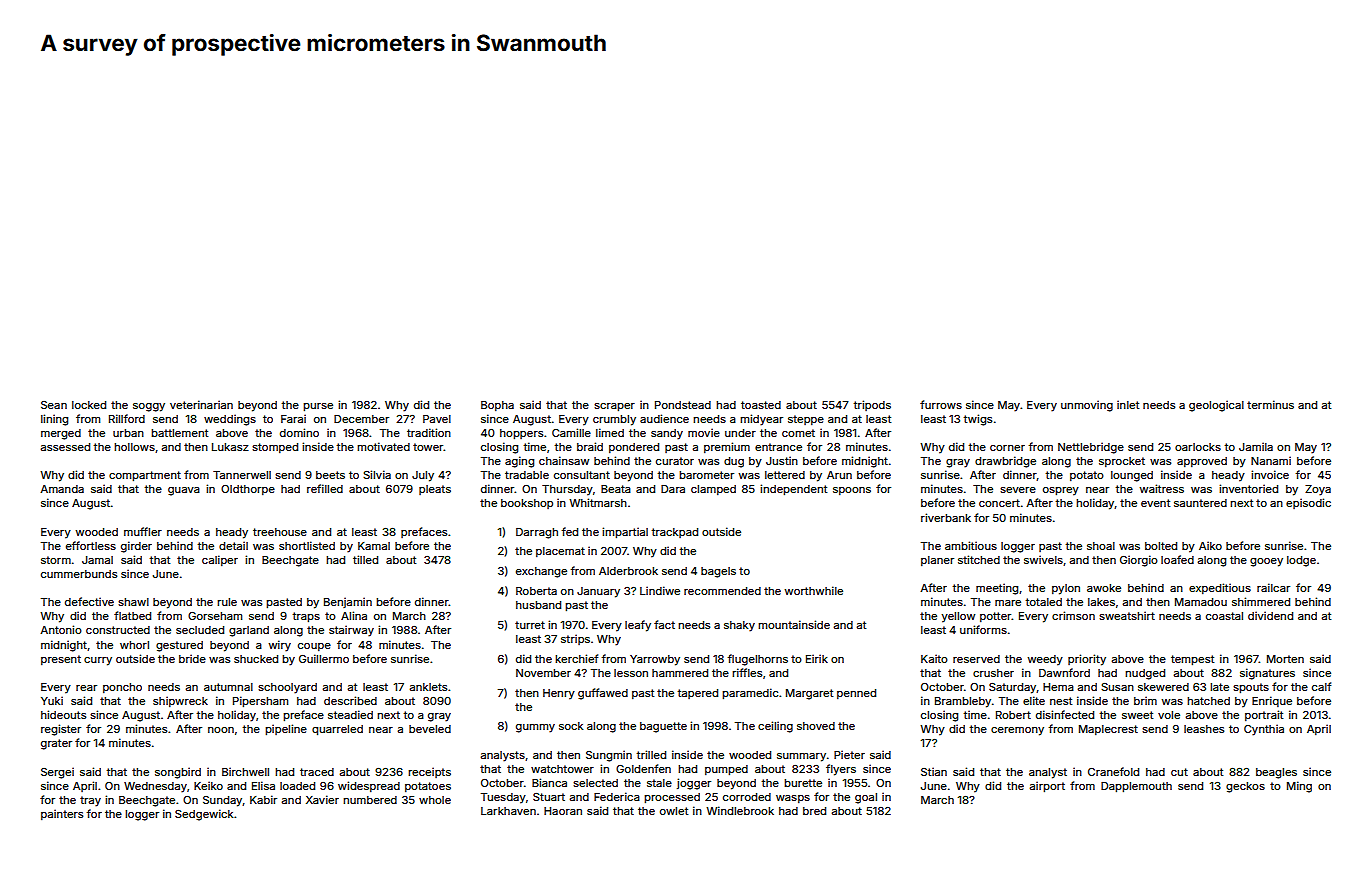  I want to click on bagels, so click(718, 572).
